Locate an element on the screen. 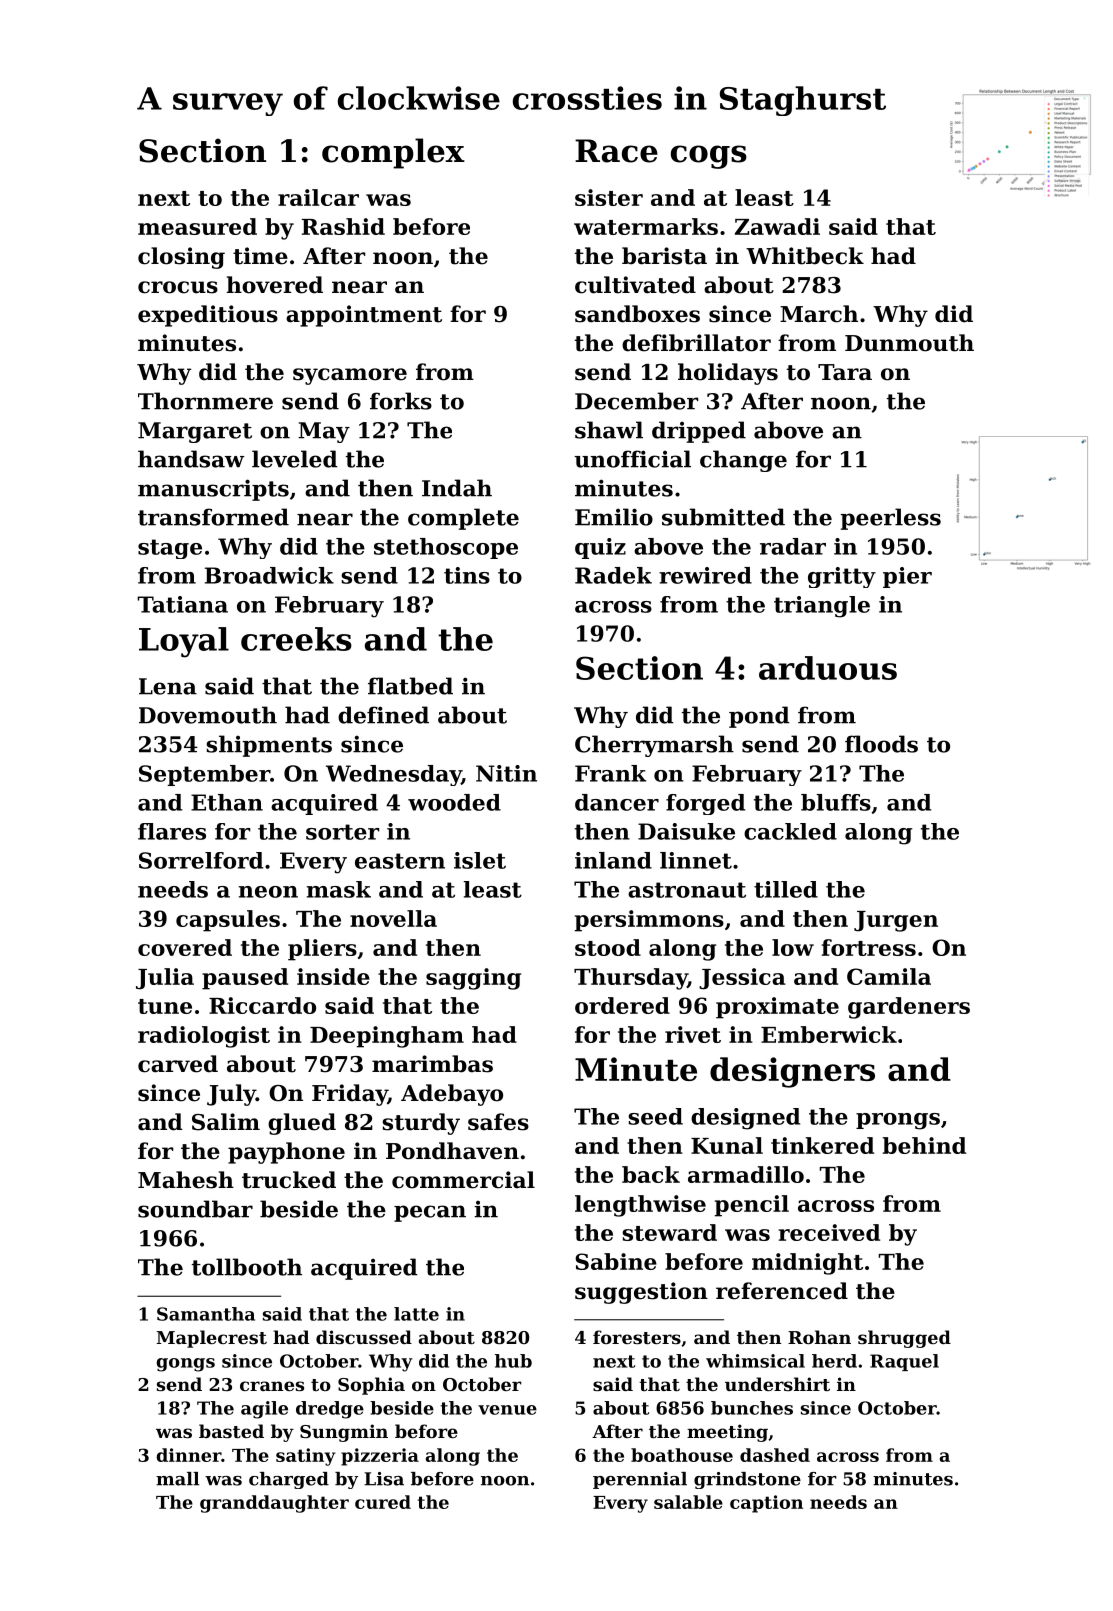  forks is located at coordinates (401, 401).
